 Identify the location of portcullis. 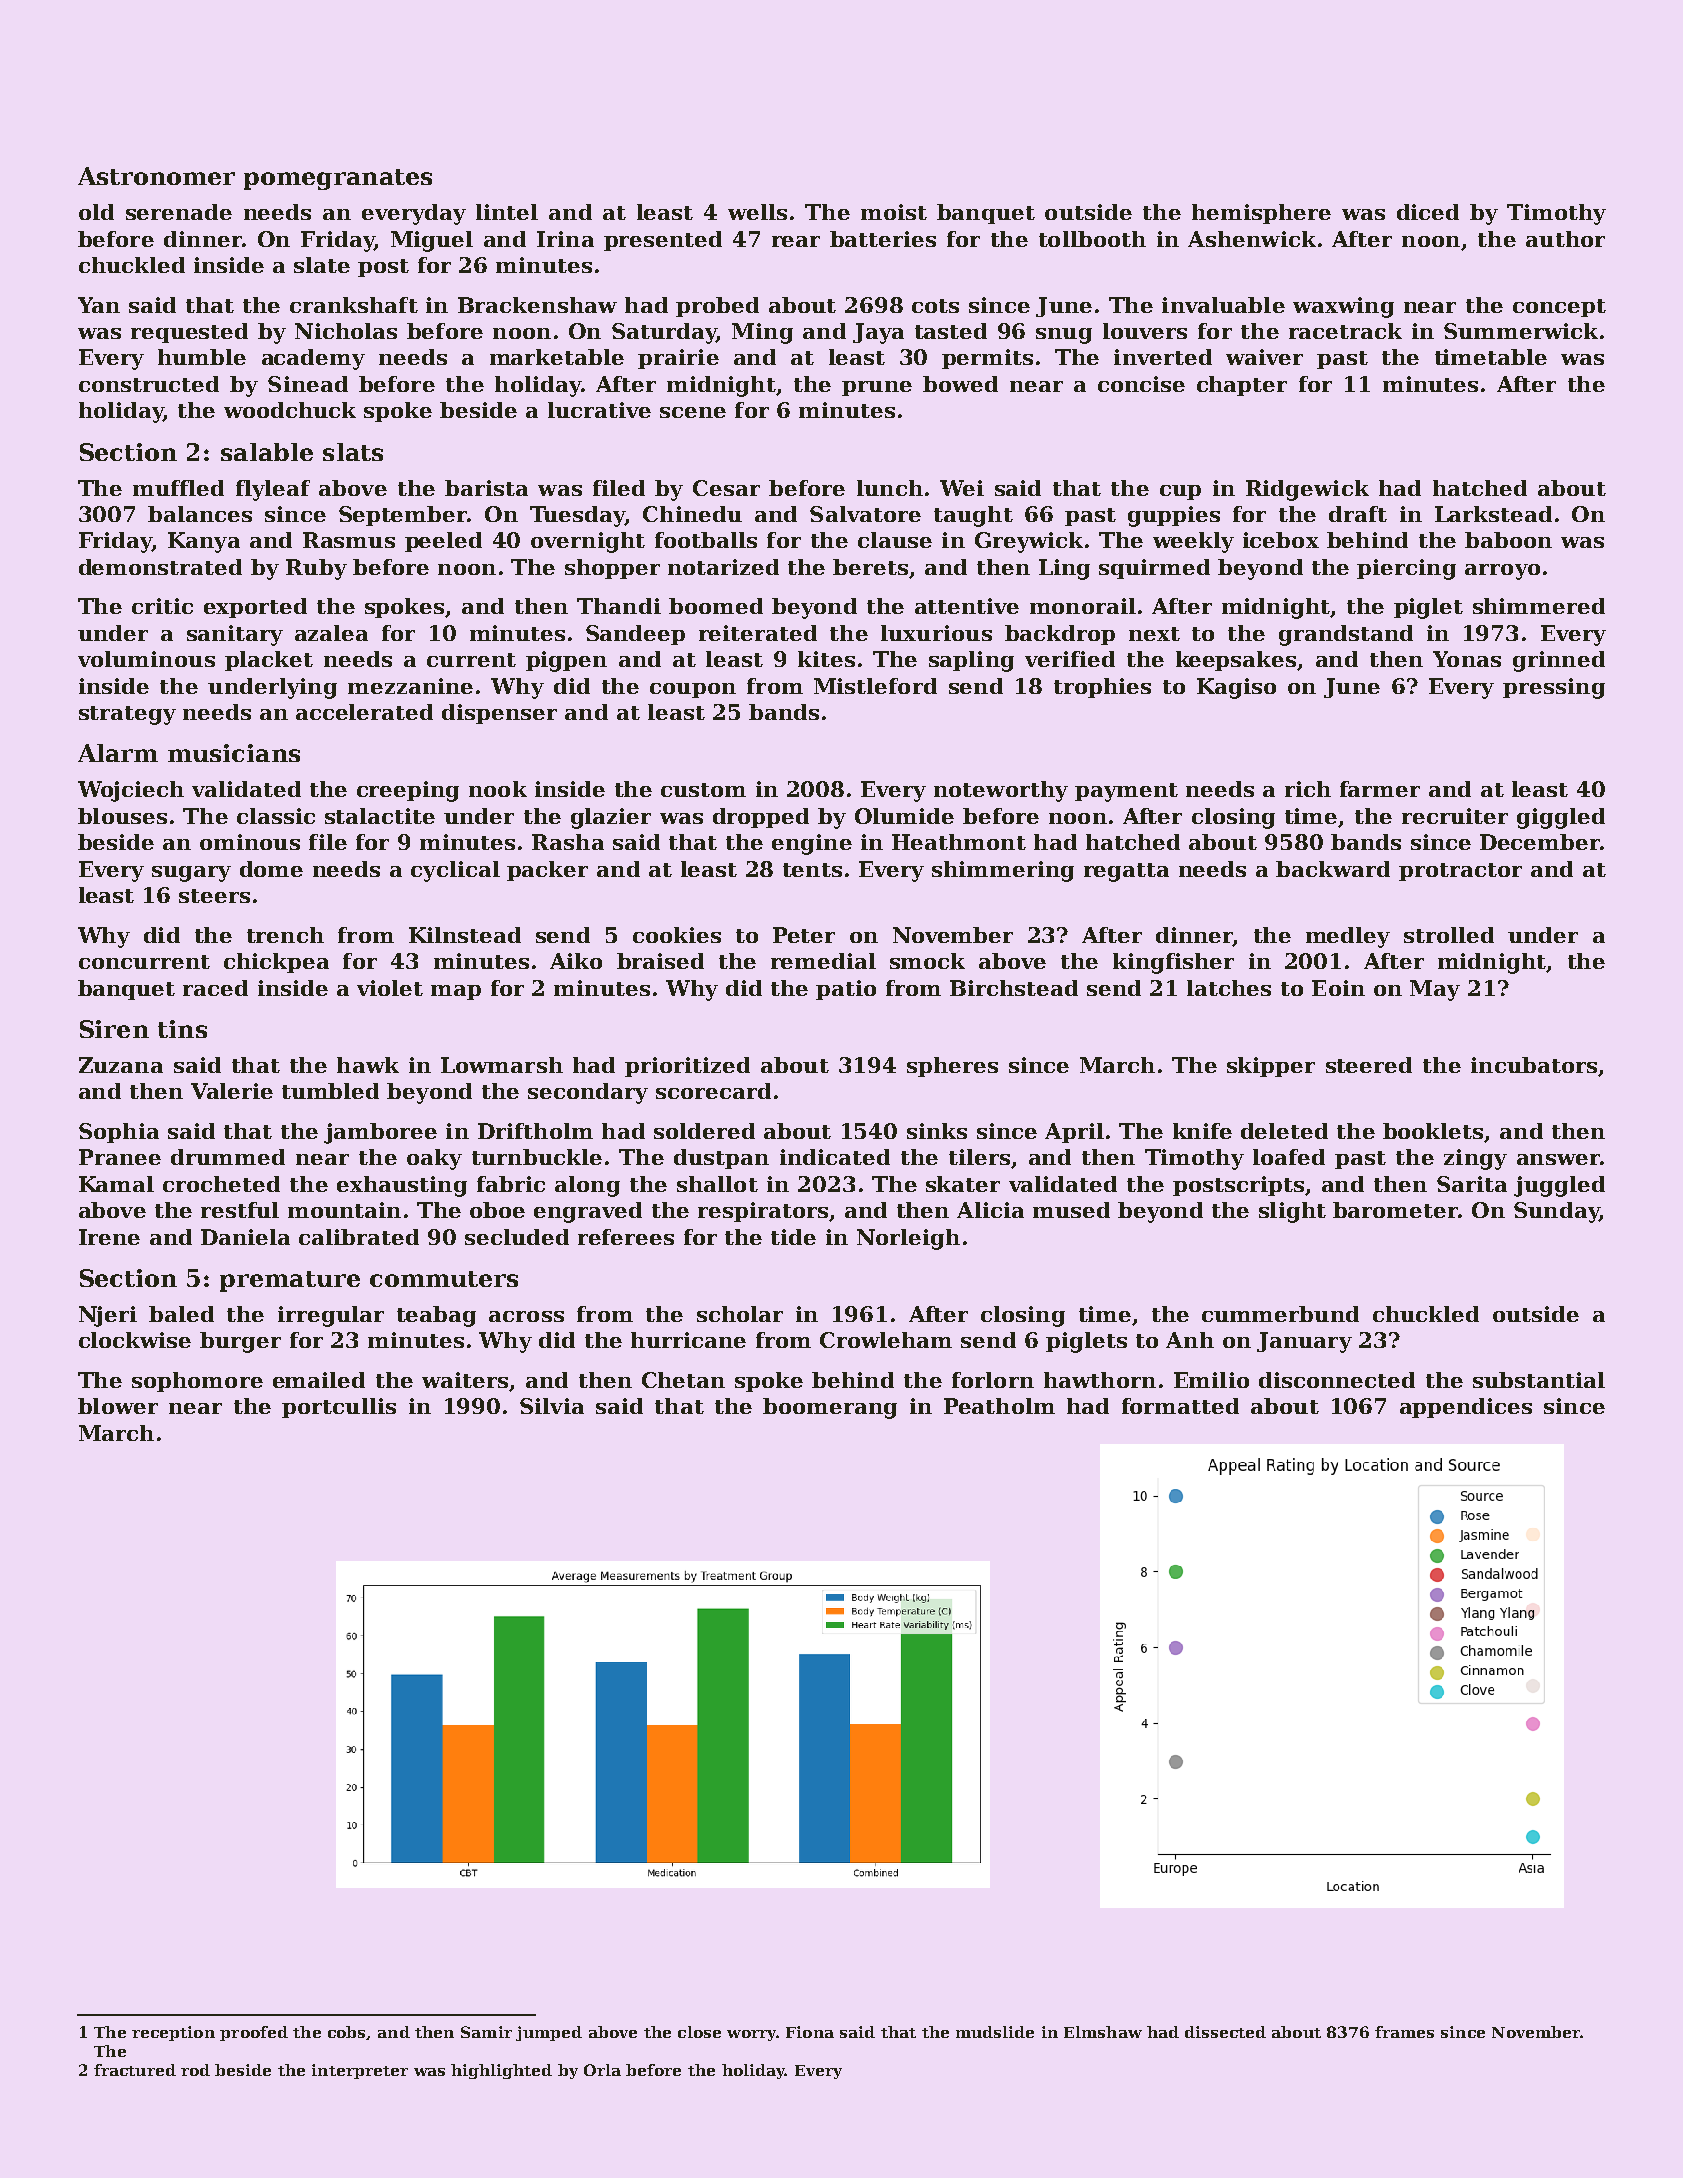
(339, 1408).
